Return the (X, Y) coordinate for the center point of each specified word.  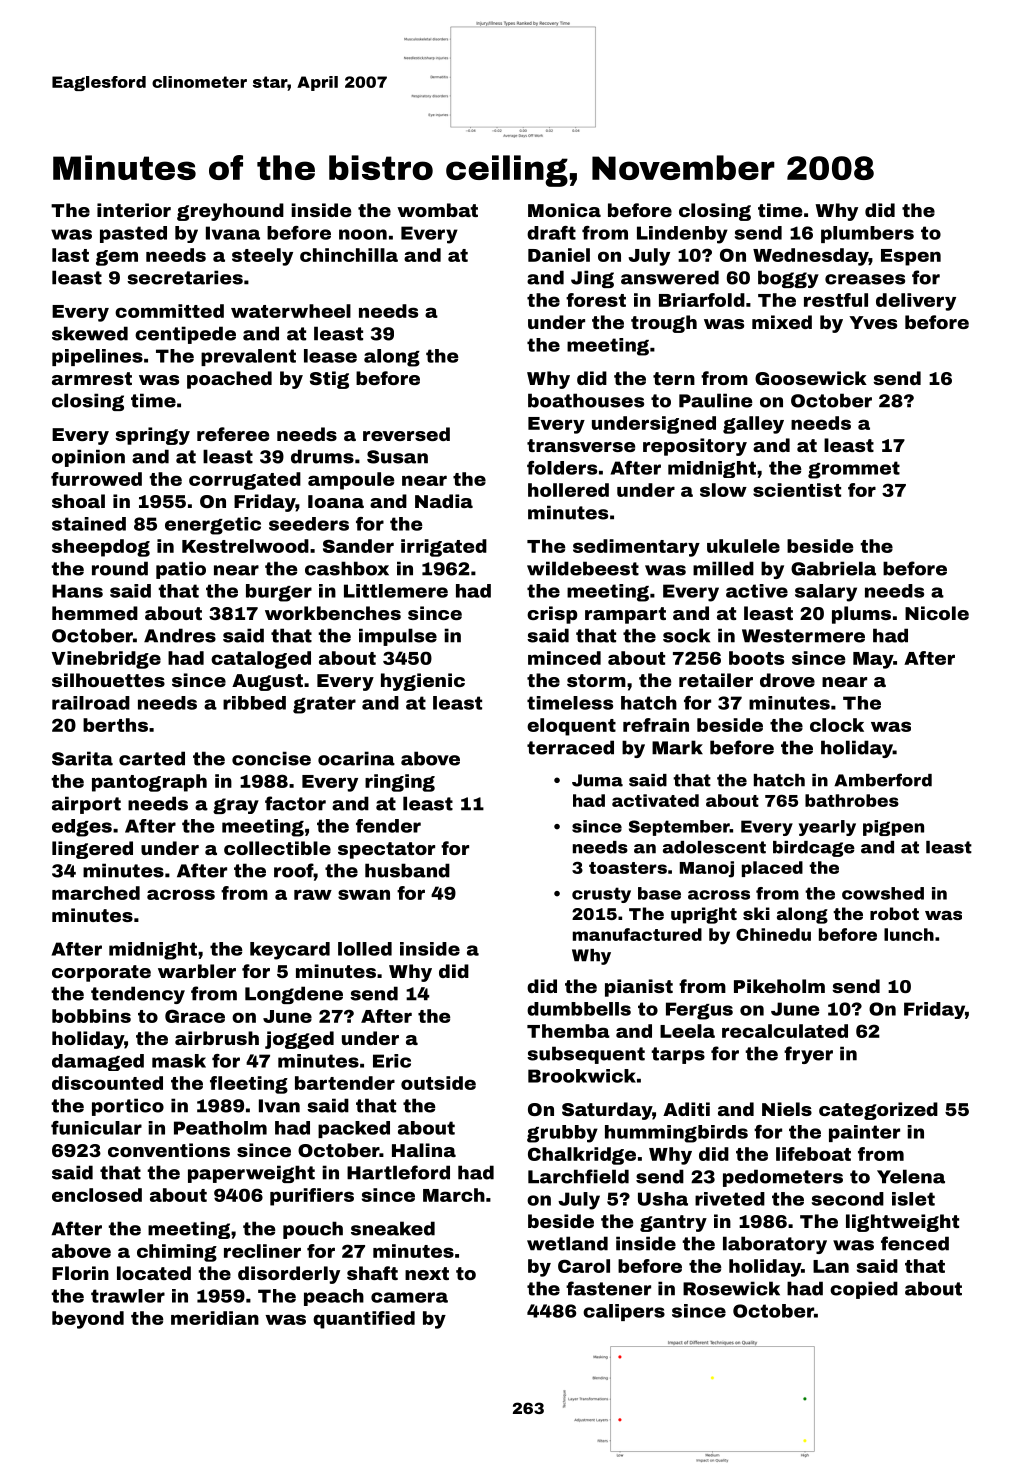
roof (294, 870)
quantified (364, 1320)
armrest (92, 378)
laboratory (775, 1245)
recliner (262, 1251)
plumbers (867, 234)
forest (596, 300)
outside (438, 1083)
